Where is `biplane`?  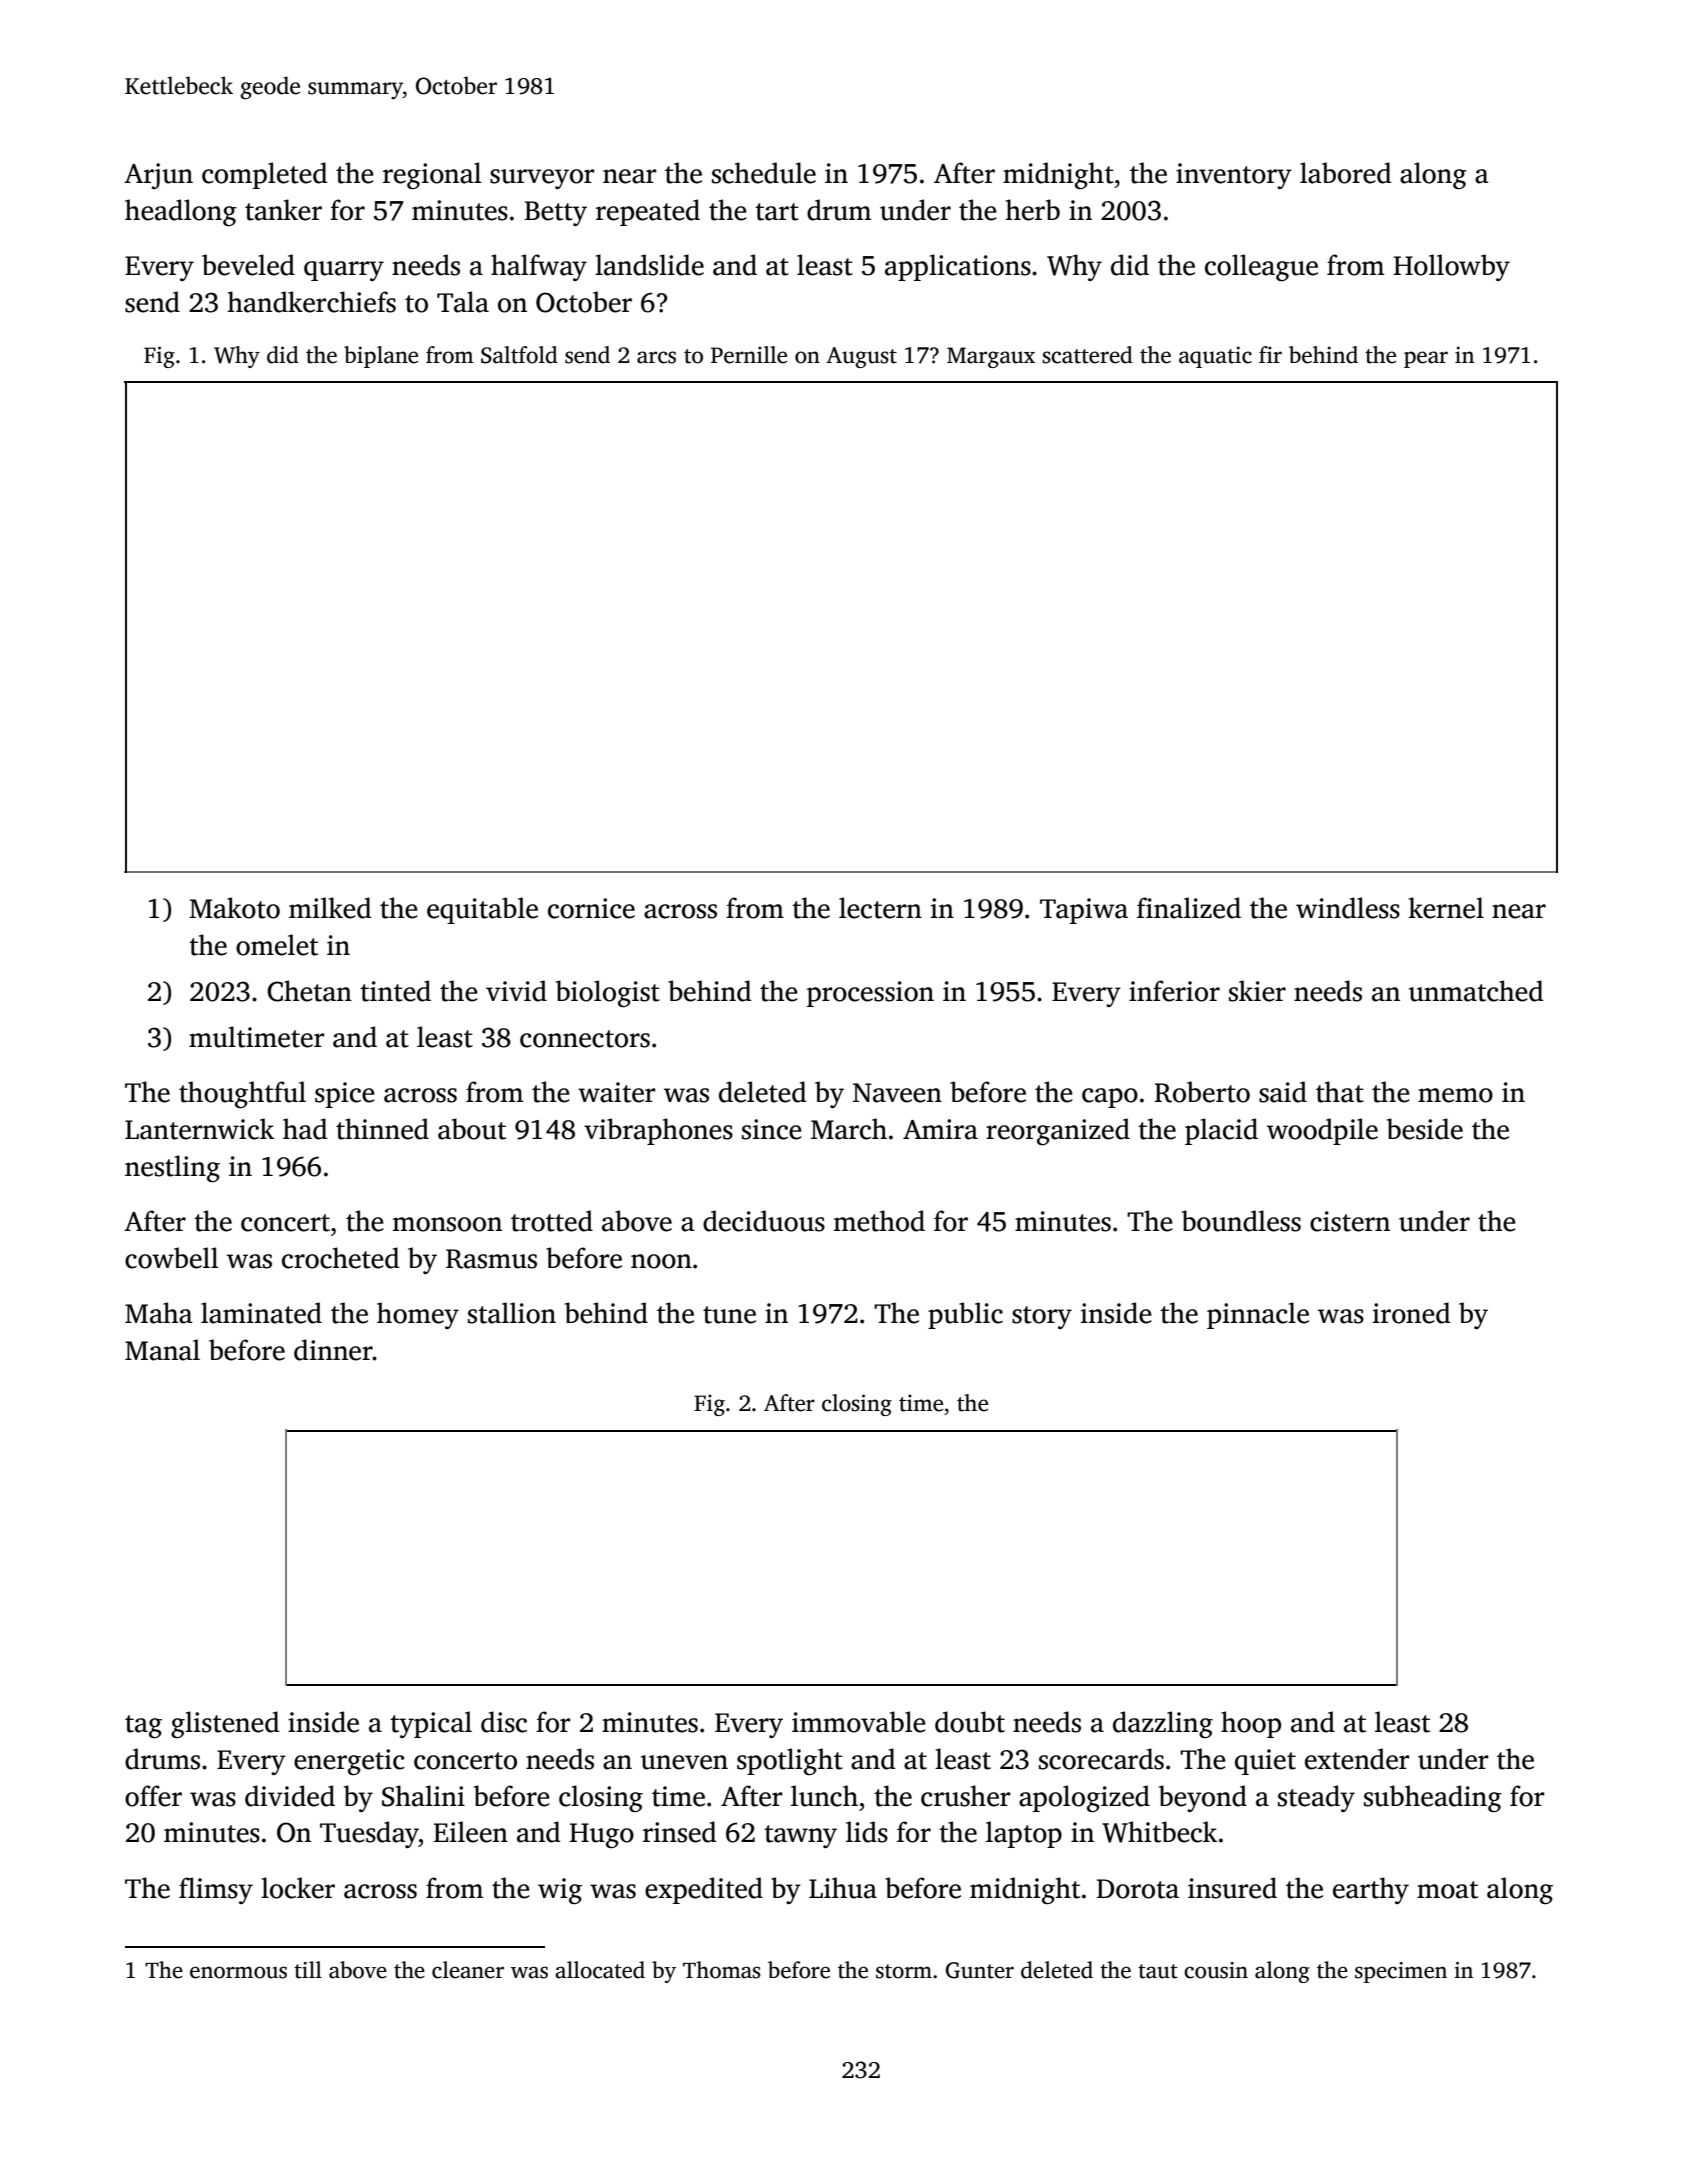 biplane is located at coordinates (381, 357).
